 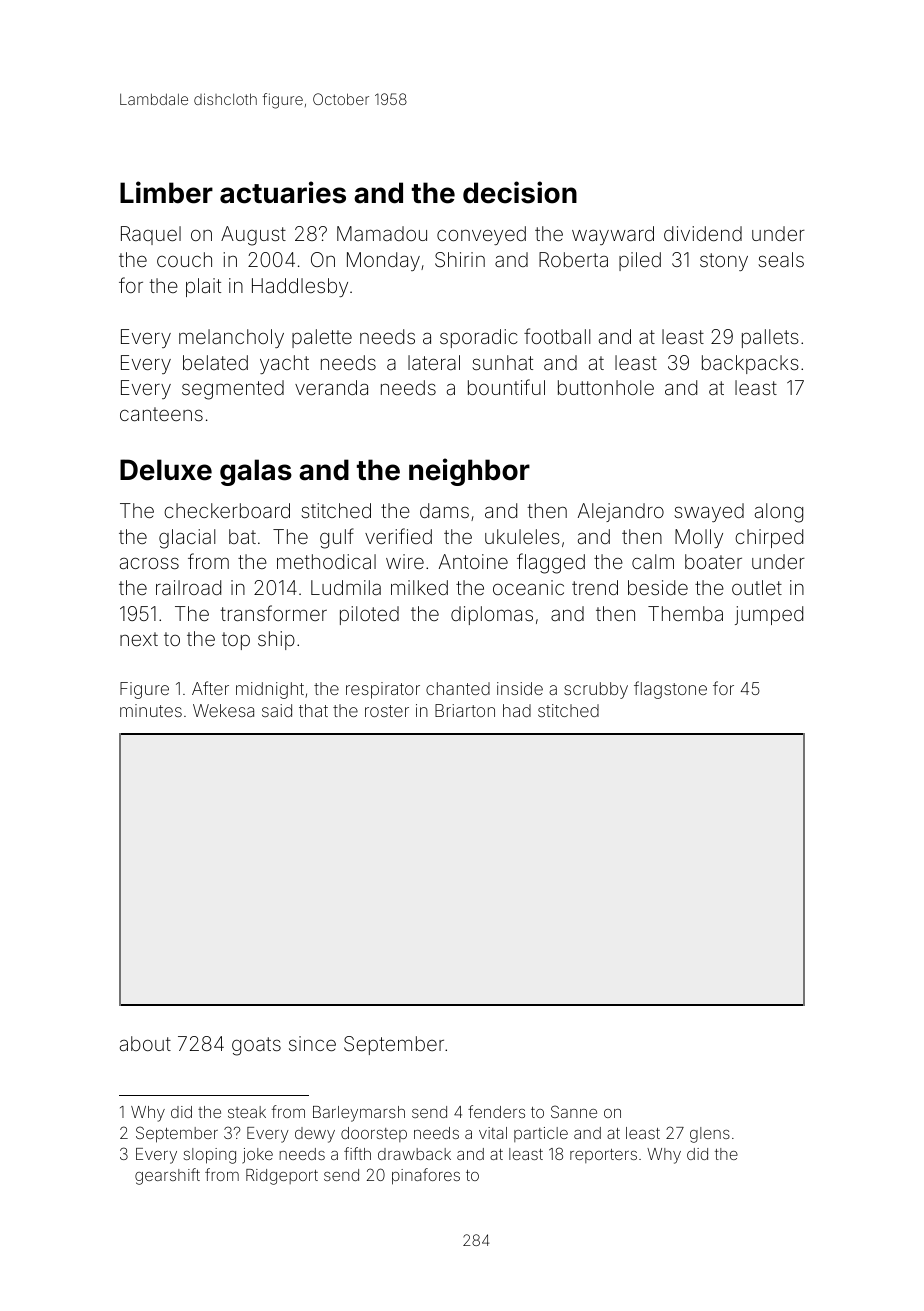 What do you see at coordinates (574, 1111) in the screenshot?
I see `Sanne` at bounding box center [574, 1111].
